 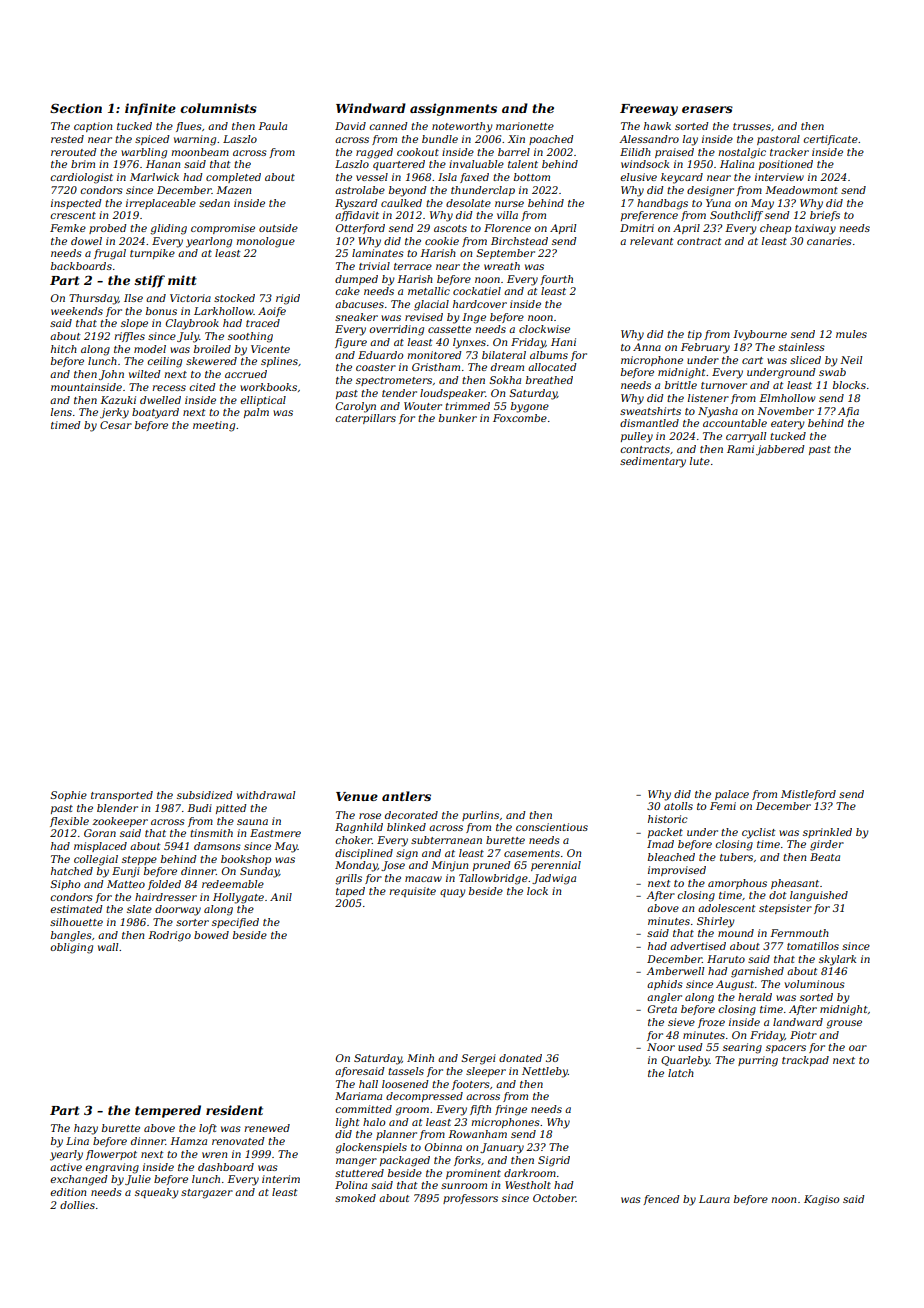 I want to click on purlins, so click(x=480, y=816).
